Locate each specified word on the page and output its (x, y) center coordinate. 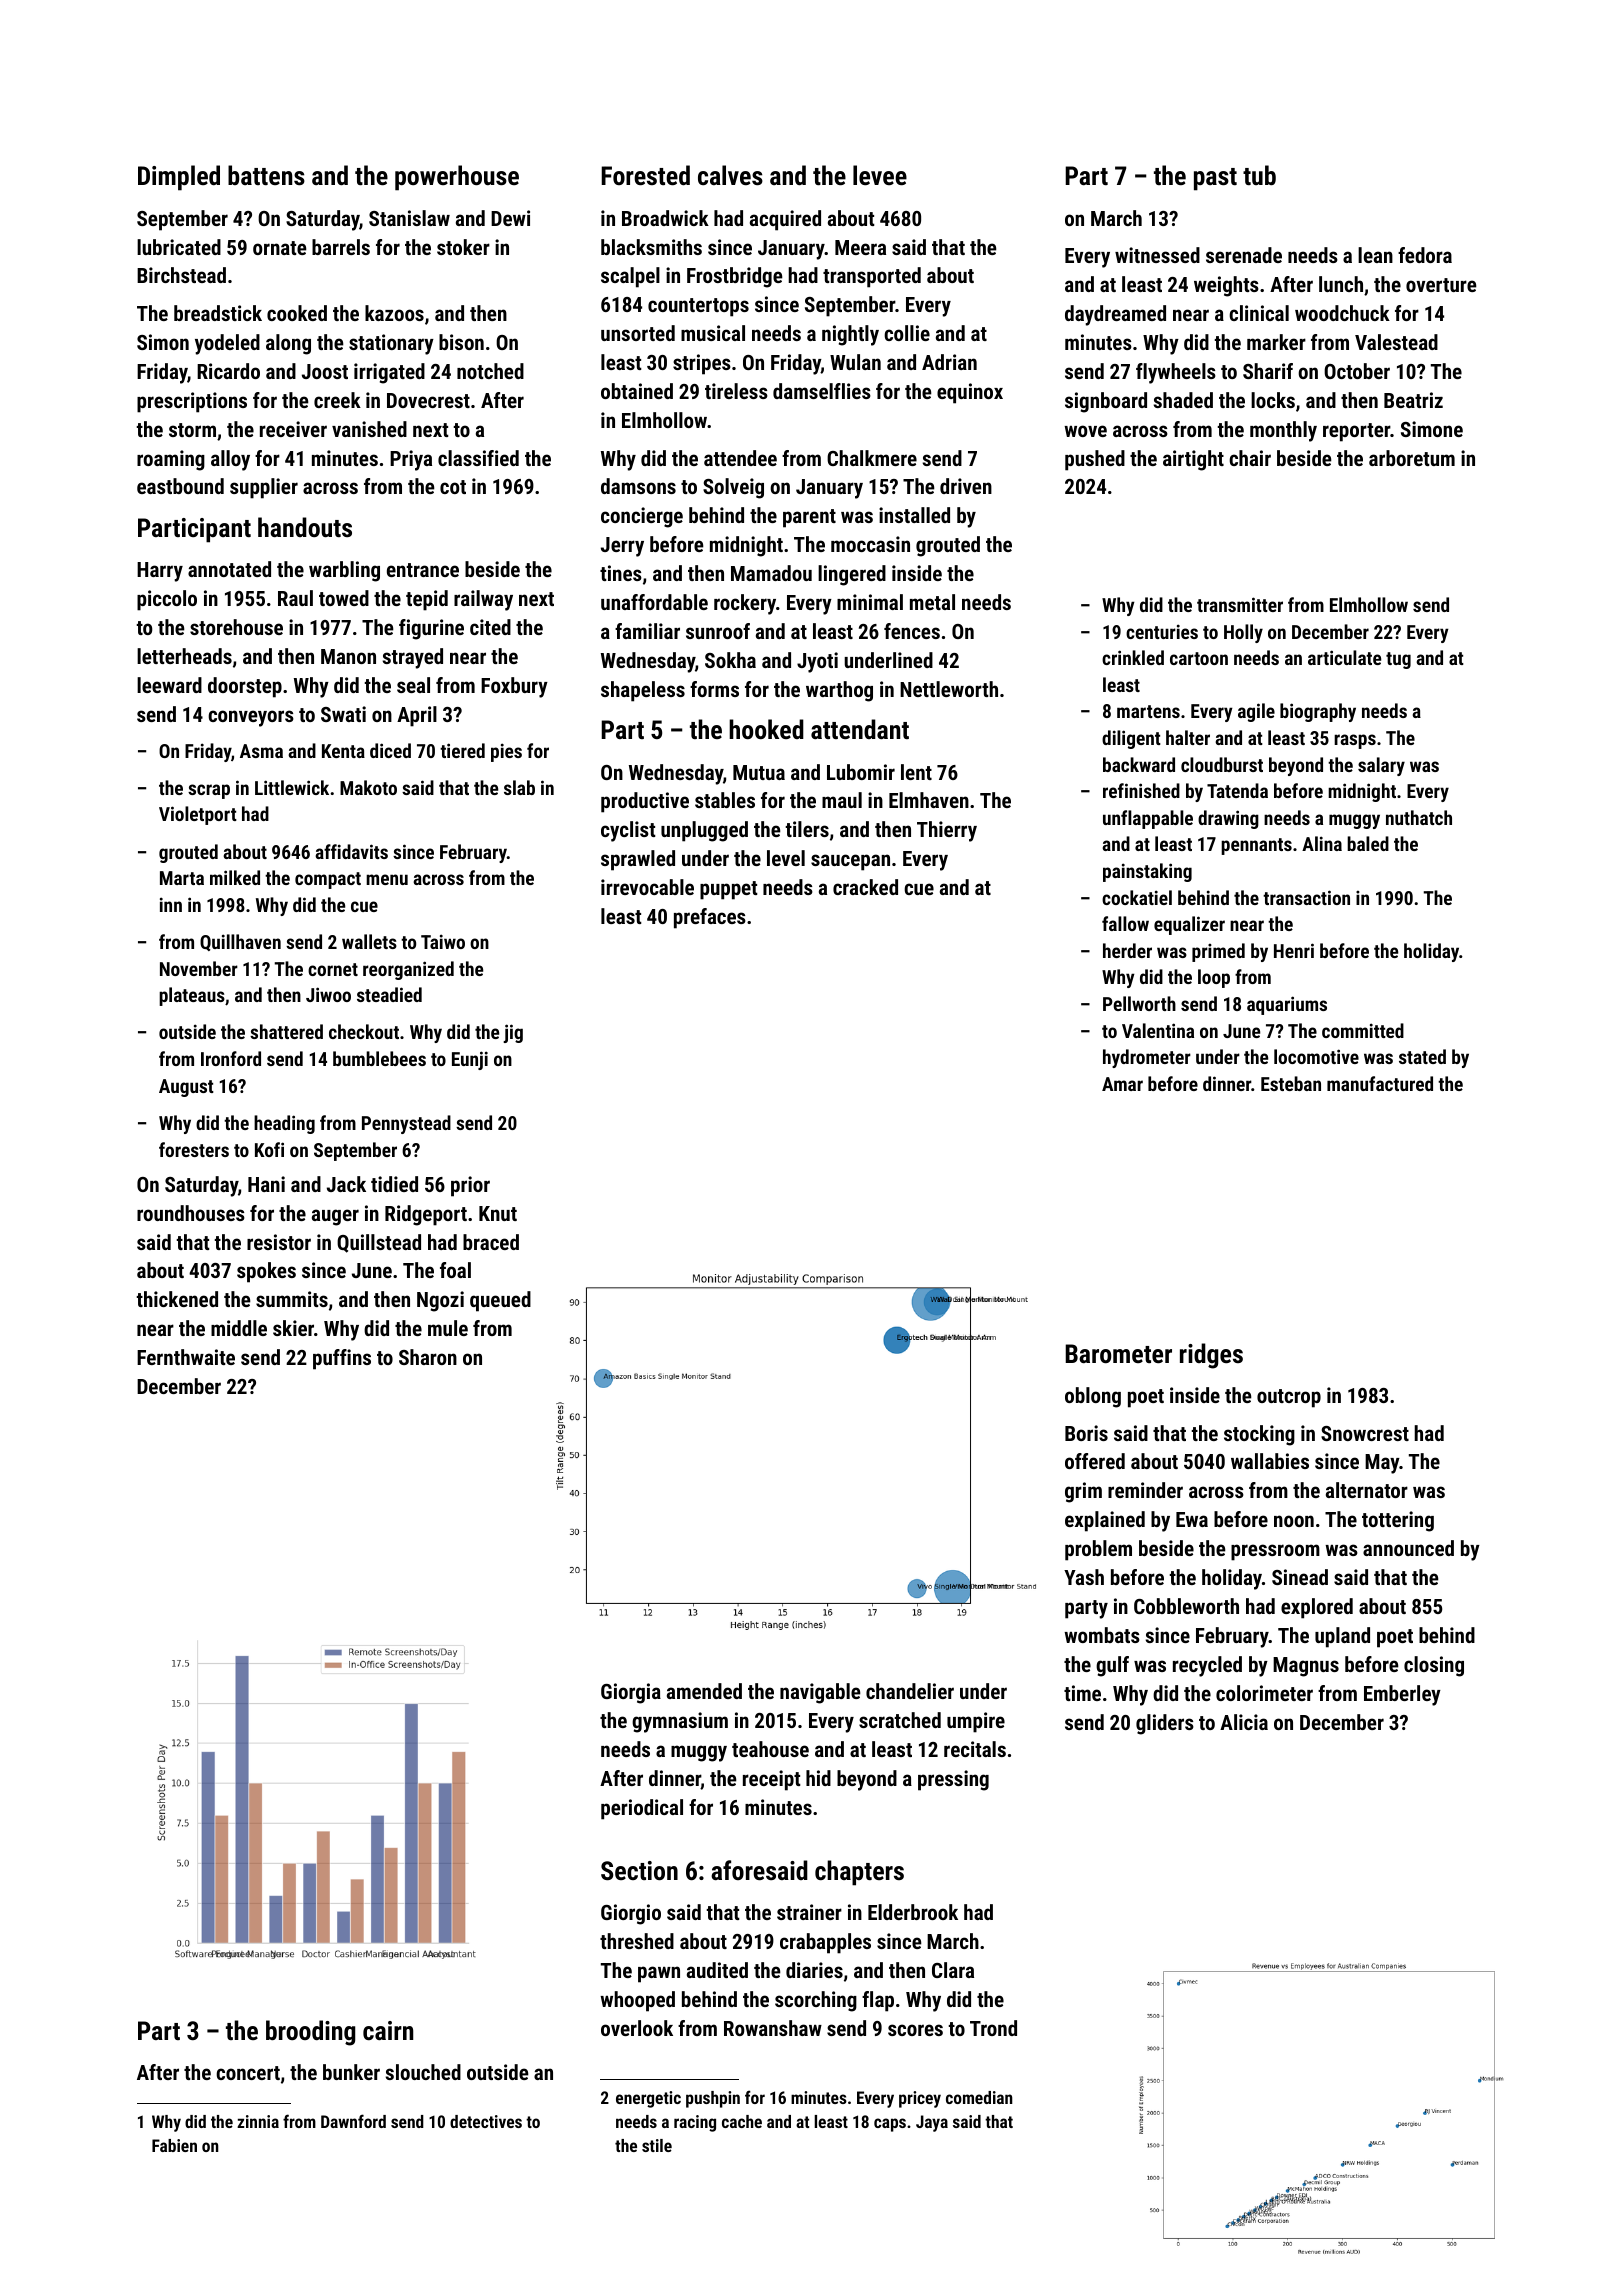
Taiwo (443, 941)
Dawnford (353, 2121)
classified (478, 458)
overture (1441, 285)
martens (1148, 711)
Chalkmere (872, 458)
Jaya (932, 2123)
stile (657, 2145)
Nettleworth (949, 689)
